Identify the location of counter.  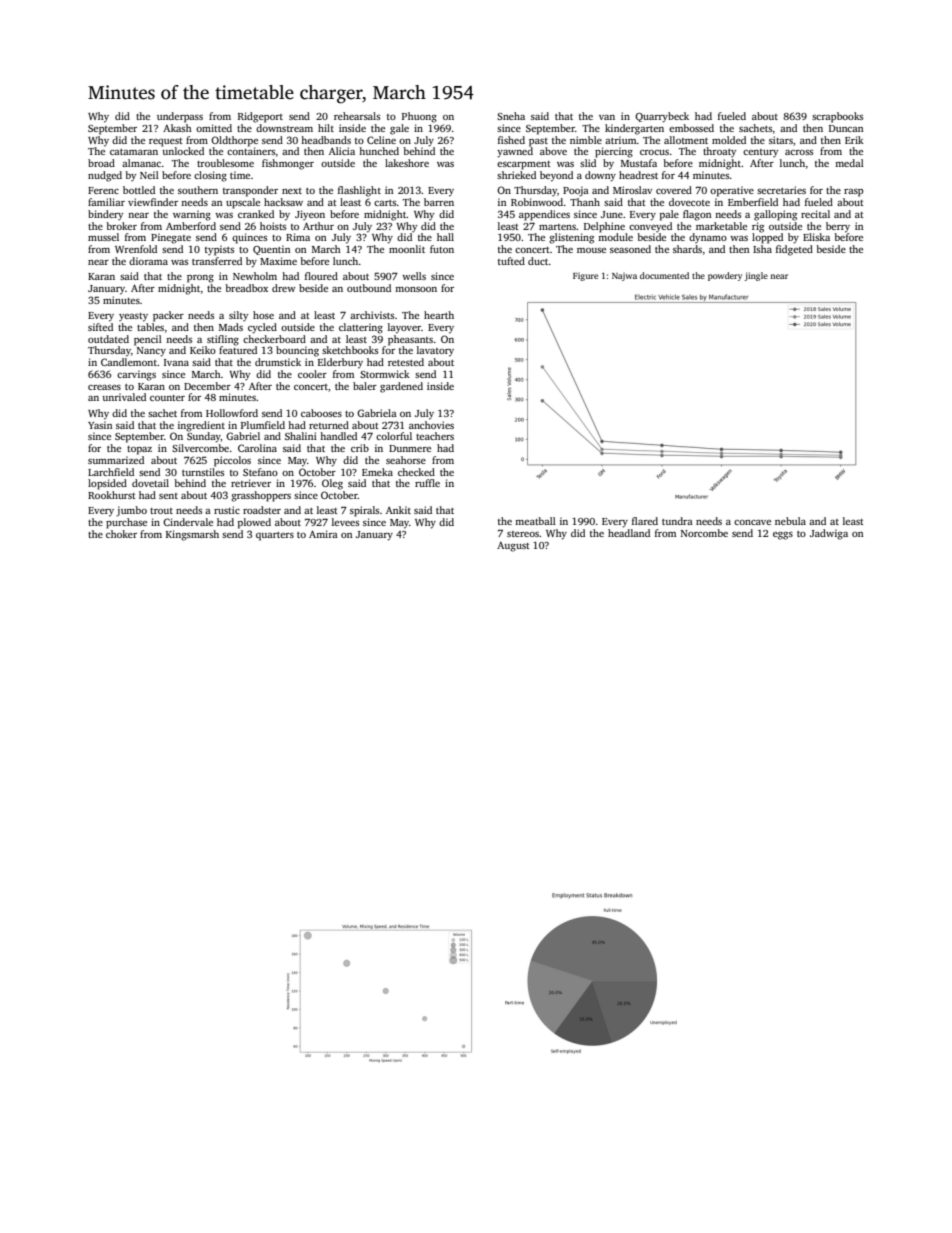
(167, 398).
